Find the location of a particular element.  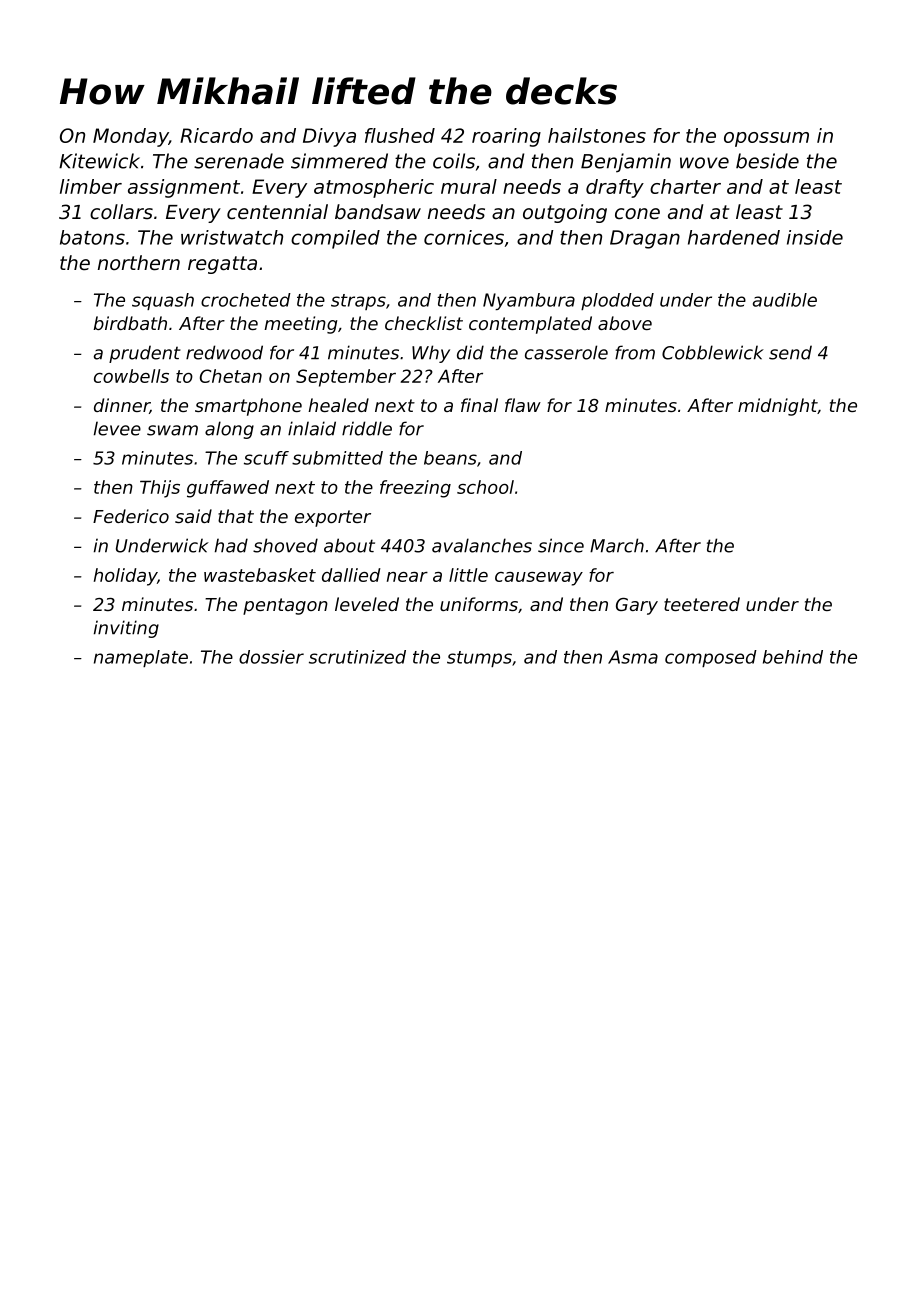

smartphone is located at coordinates (248, 407).
